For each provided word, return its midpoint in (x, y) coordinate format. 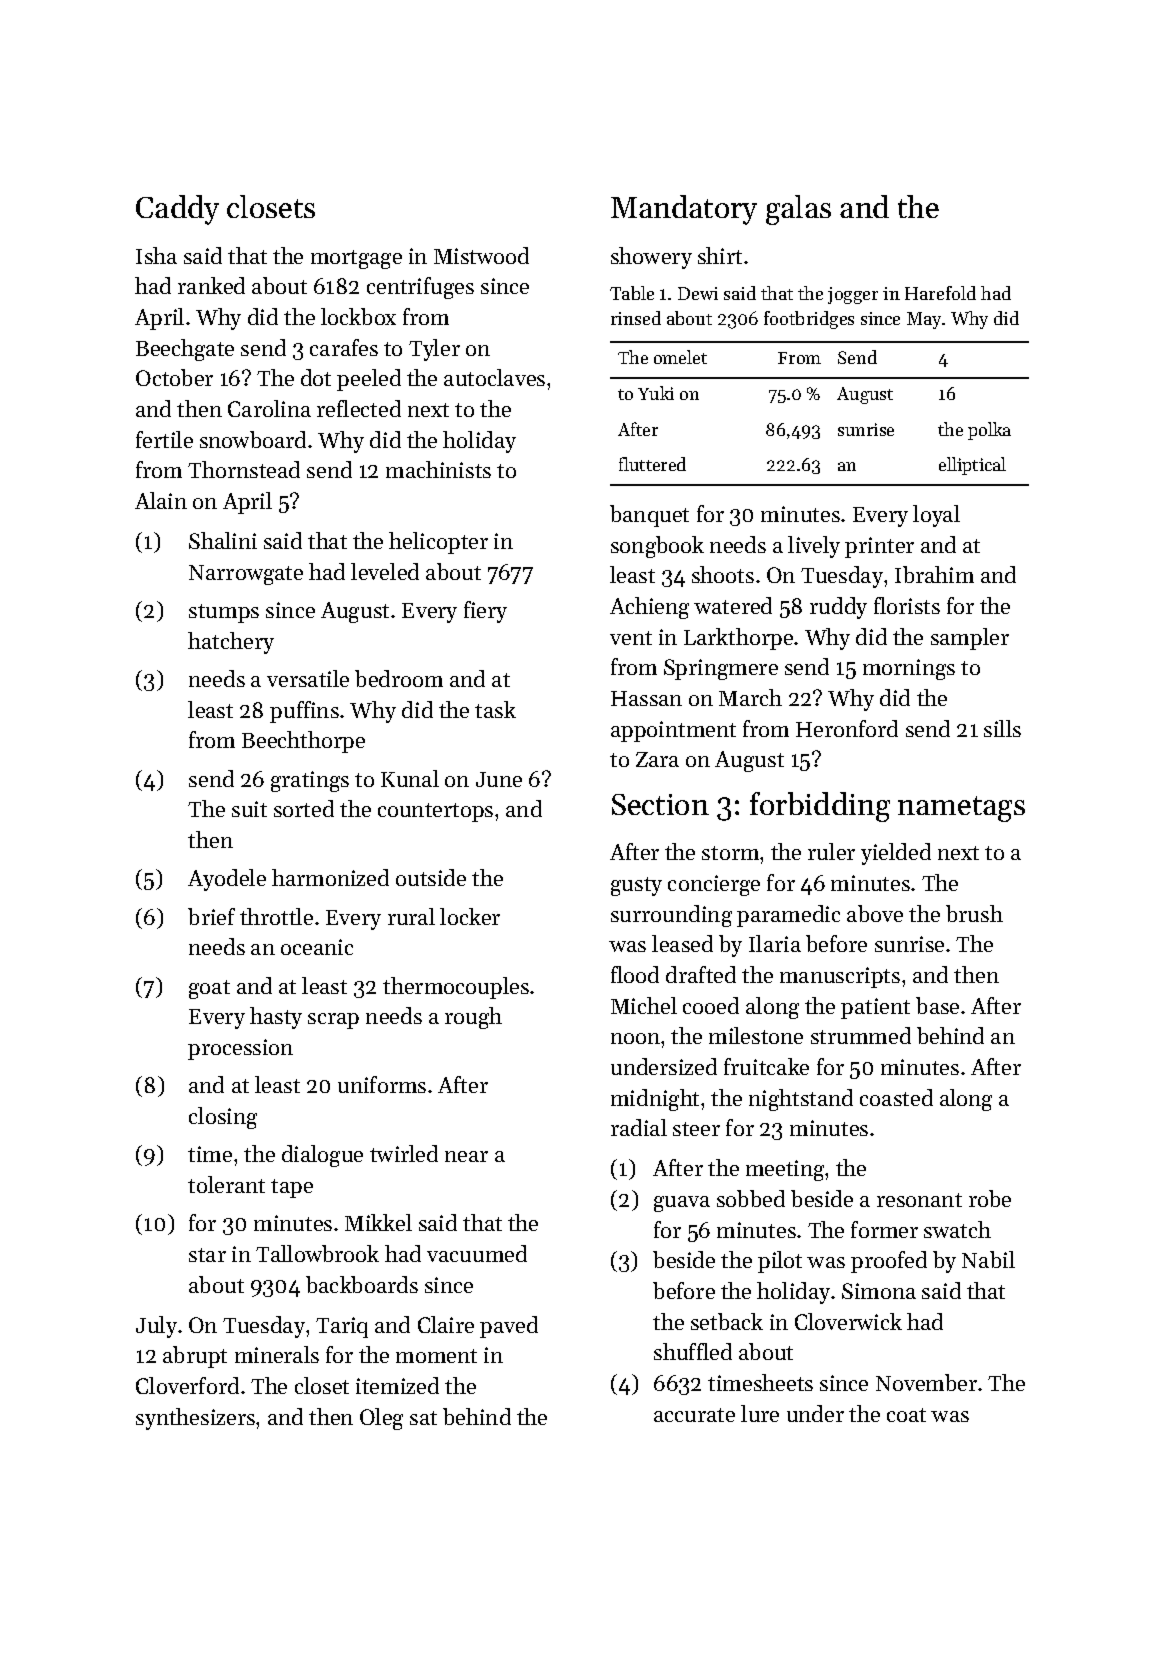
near (466, 1156)
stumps (224, 613)
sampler (970, 639)
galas (798, 210)
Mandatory (684, 210)
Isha (156, 255)
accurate (694, 1415)
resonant (919, 1200)
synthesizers (195, 1419)
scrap (333, 1021)
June (499, 779)
